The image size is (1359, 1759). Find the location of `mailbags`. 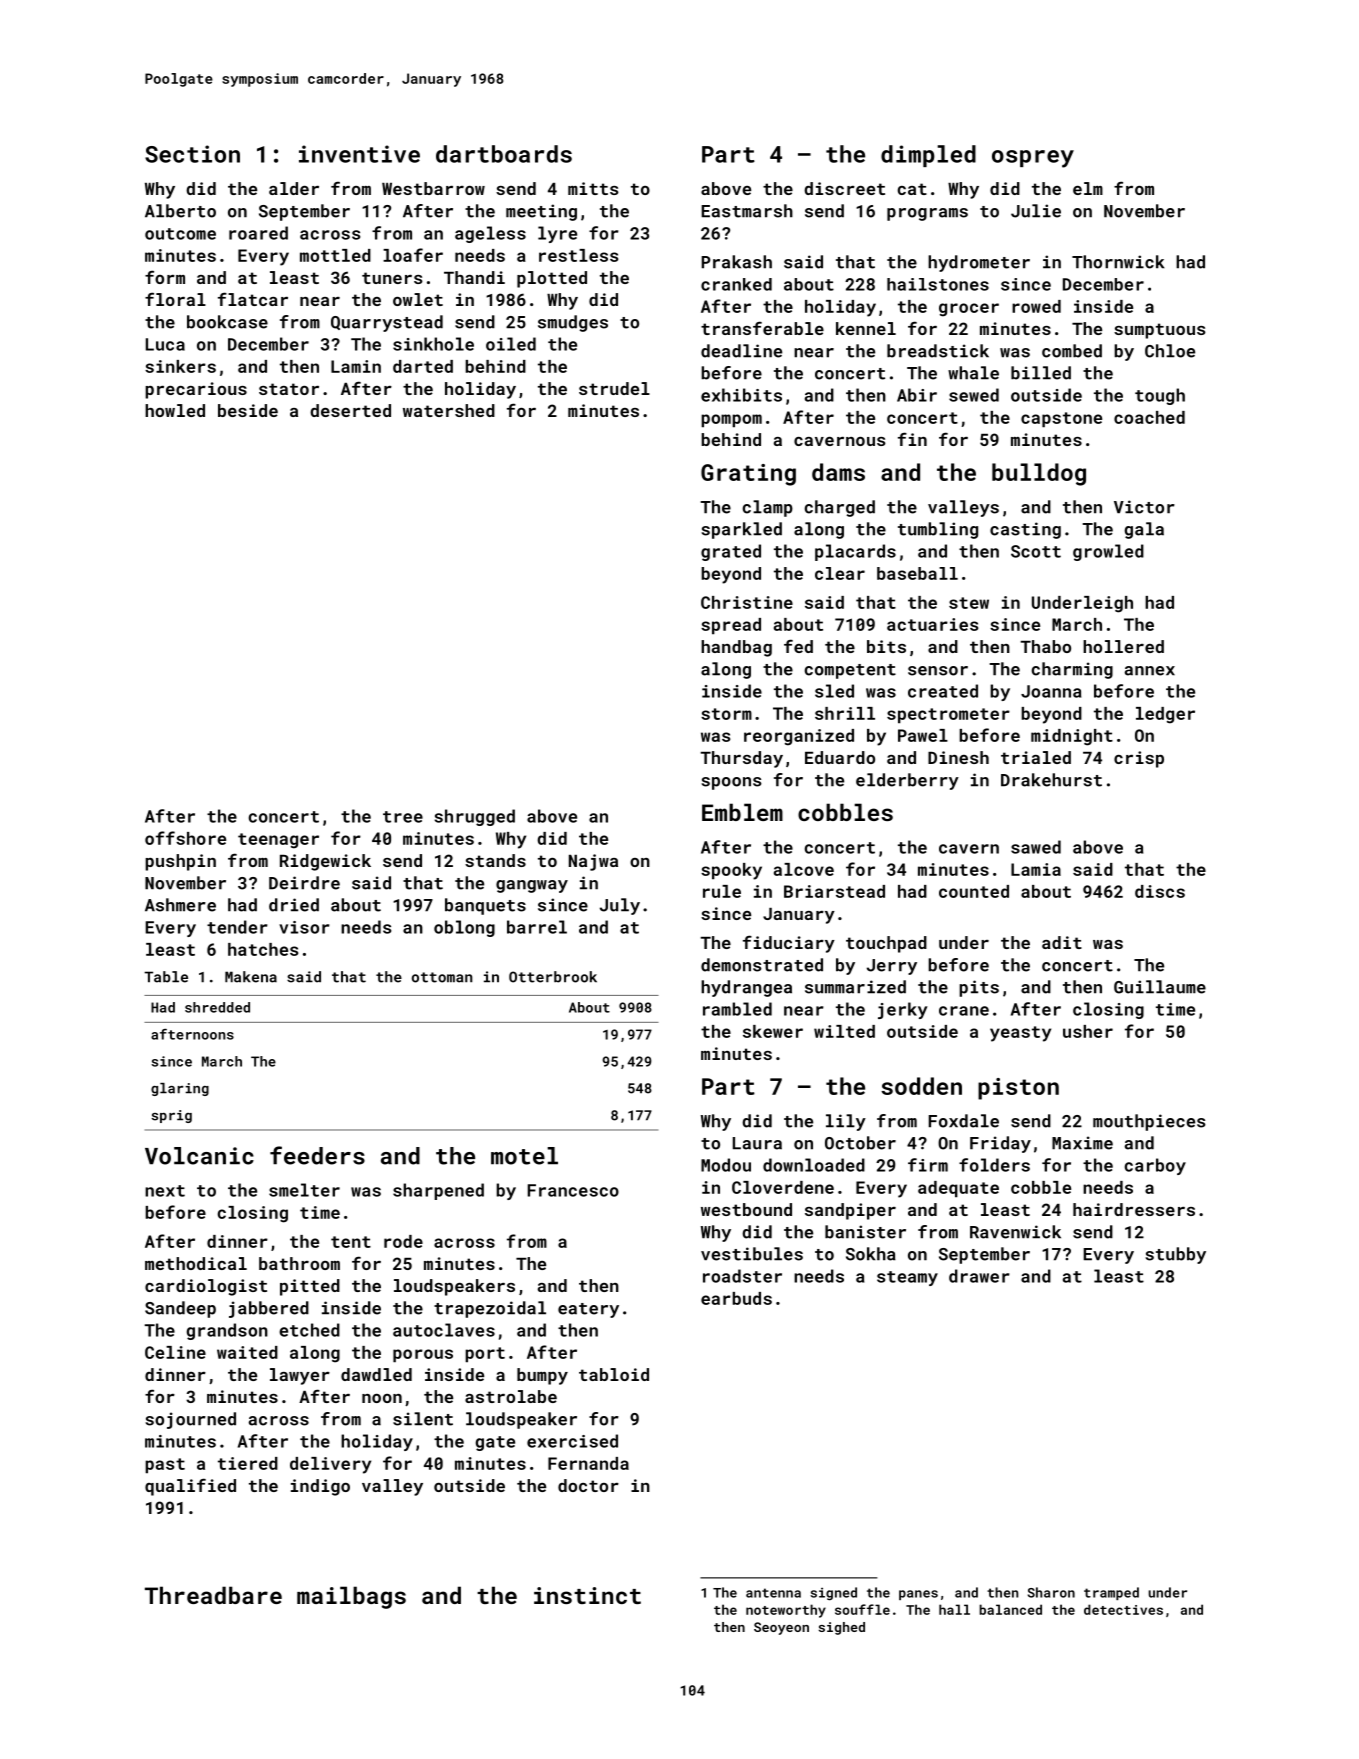

mailbags is located at coordinates (351, 1597).
